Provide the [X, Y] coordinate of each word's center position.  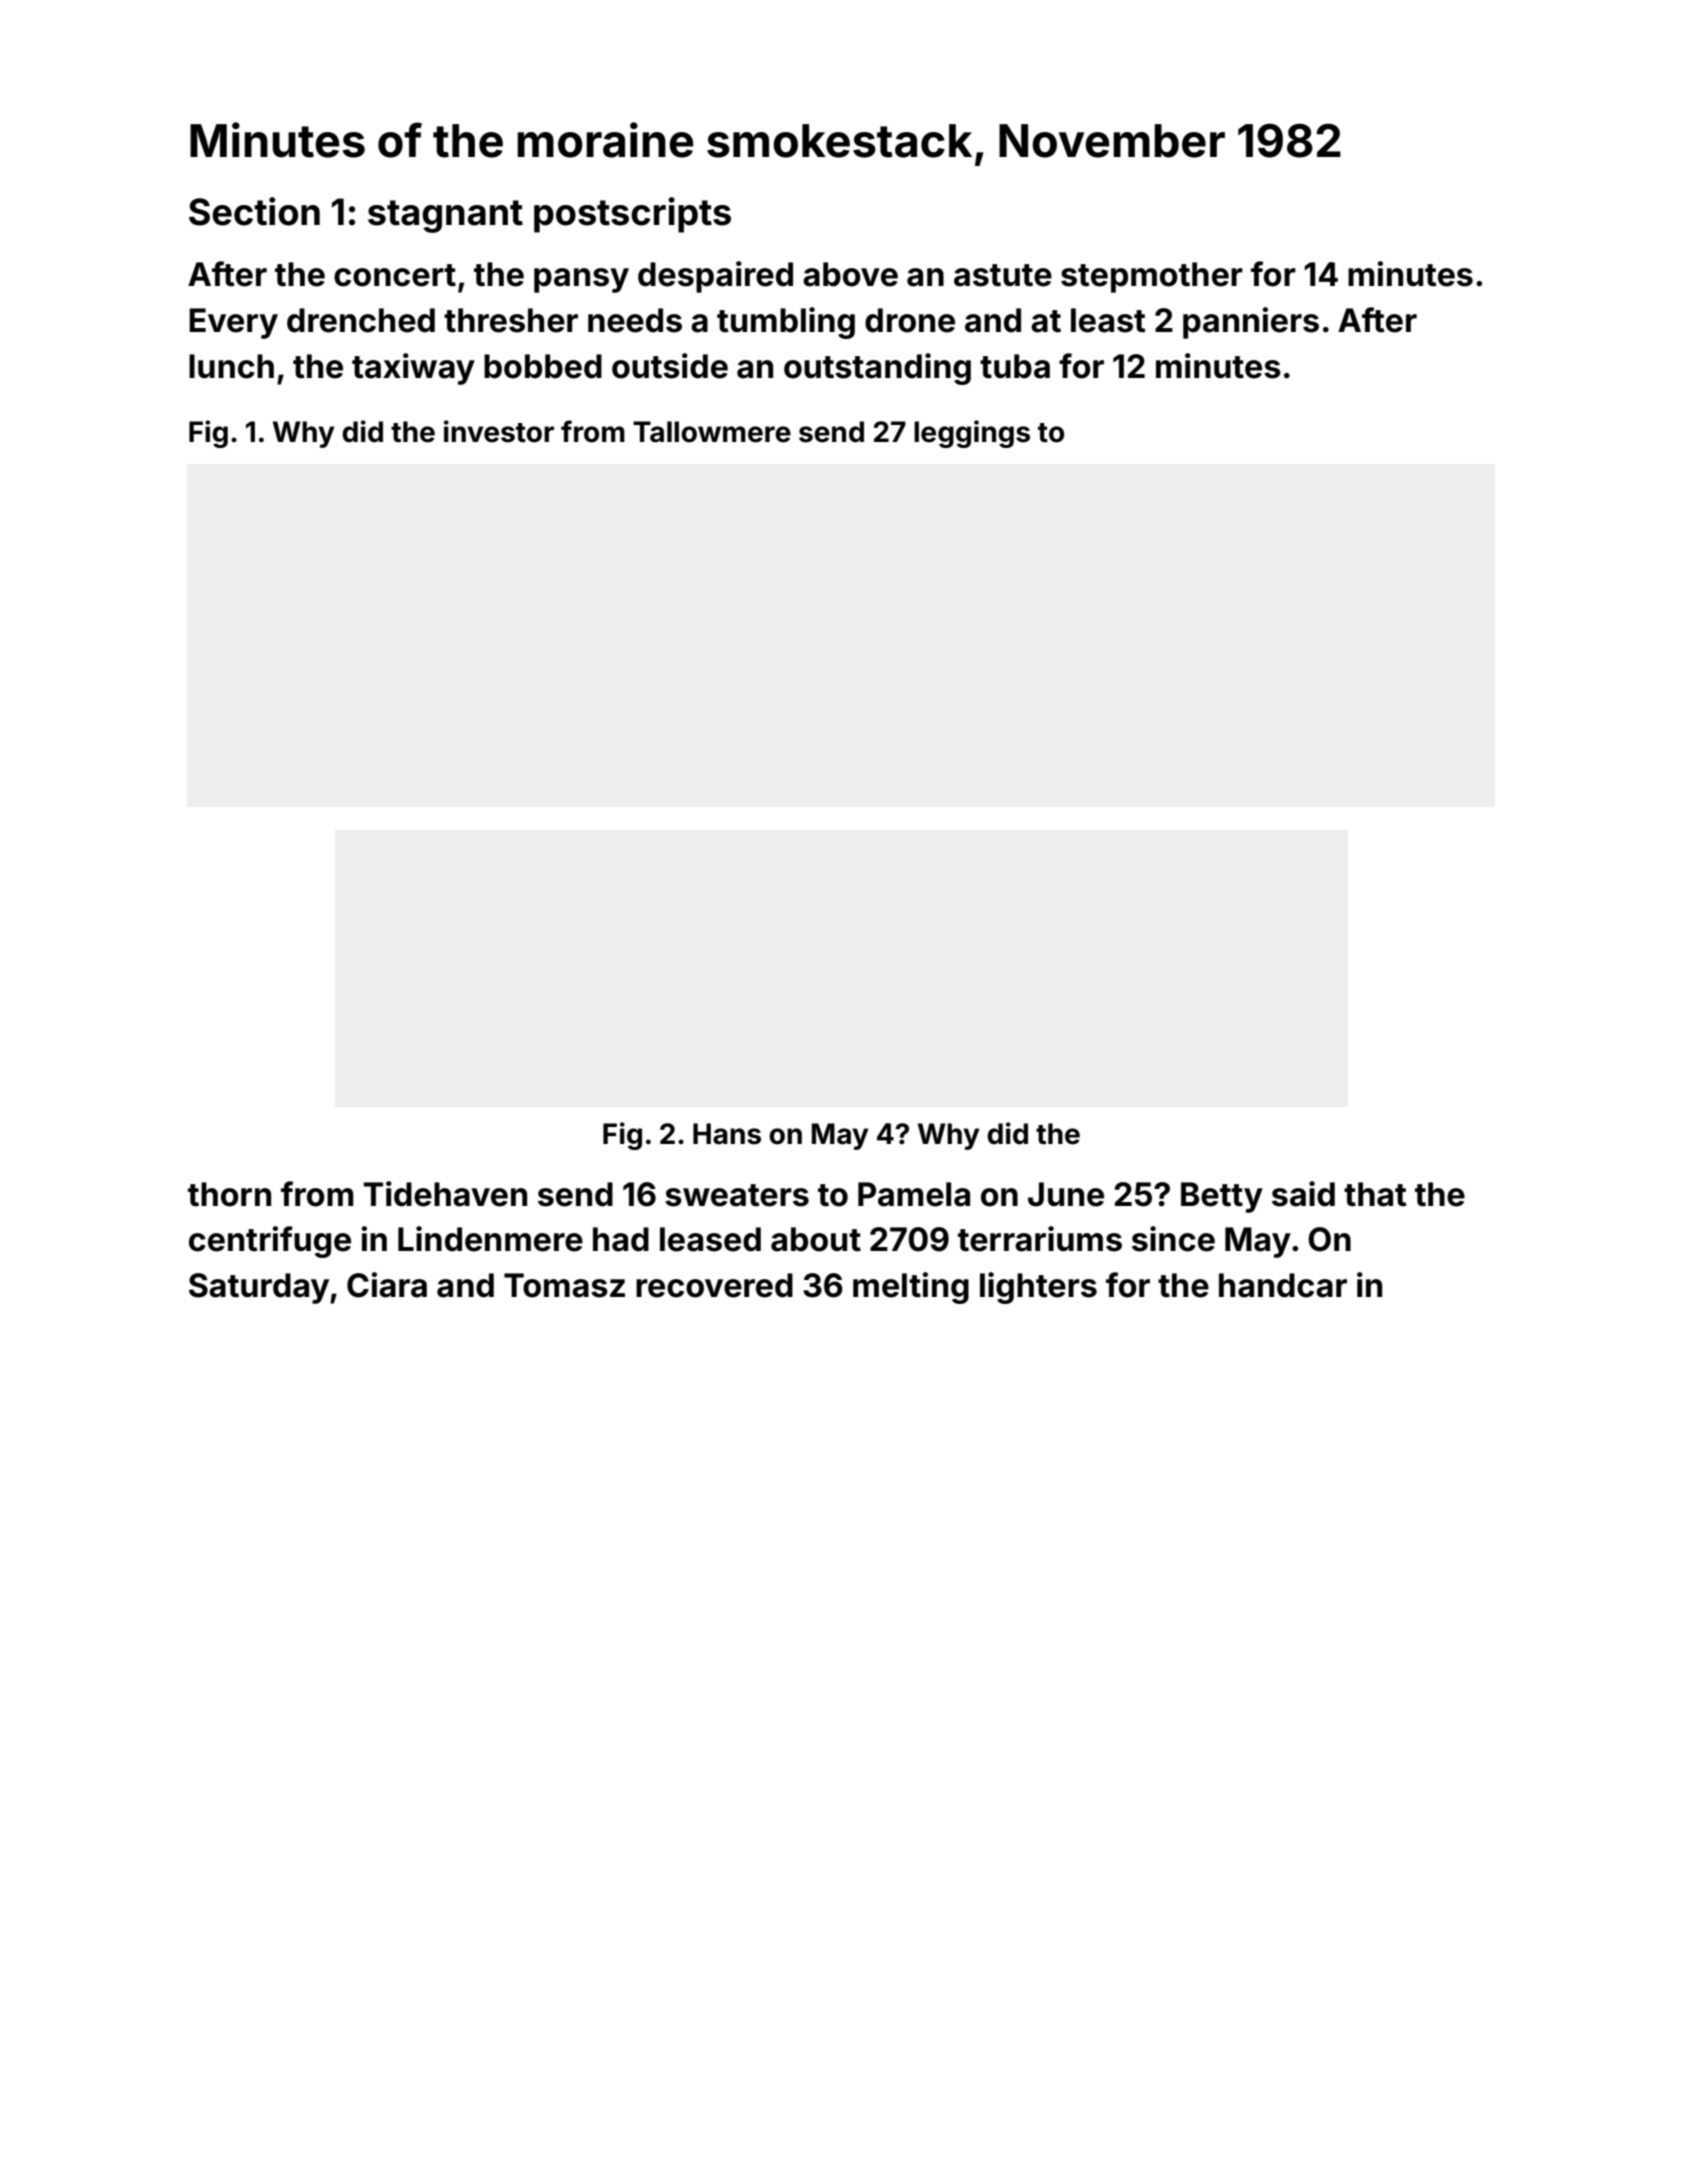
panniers [1251, 323]
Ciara [387, 1285]
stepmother [1152, 277]
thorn [229, 1194]
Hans [727, 1134]
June [1066, 1194]
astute [1003, 275]
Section [254, 211]
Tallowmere [712, 432]
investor [499, 431]
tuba [1015, 366]
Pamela [914, 1194]
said [1303, 1194]
